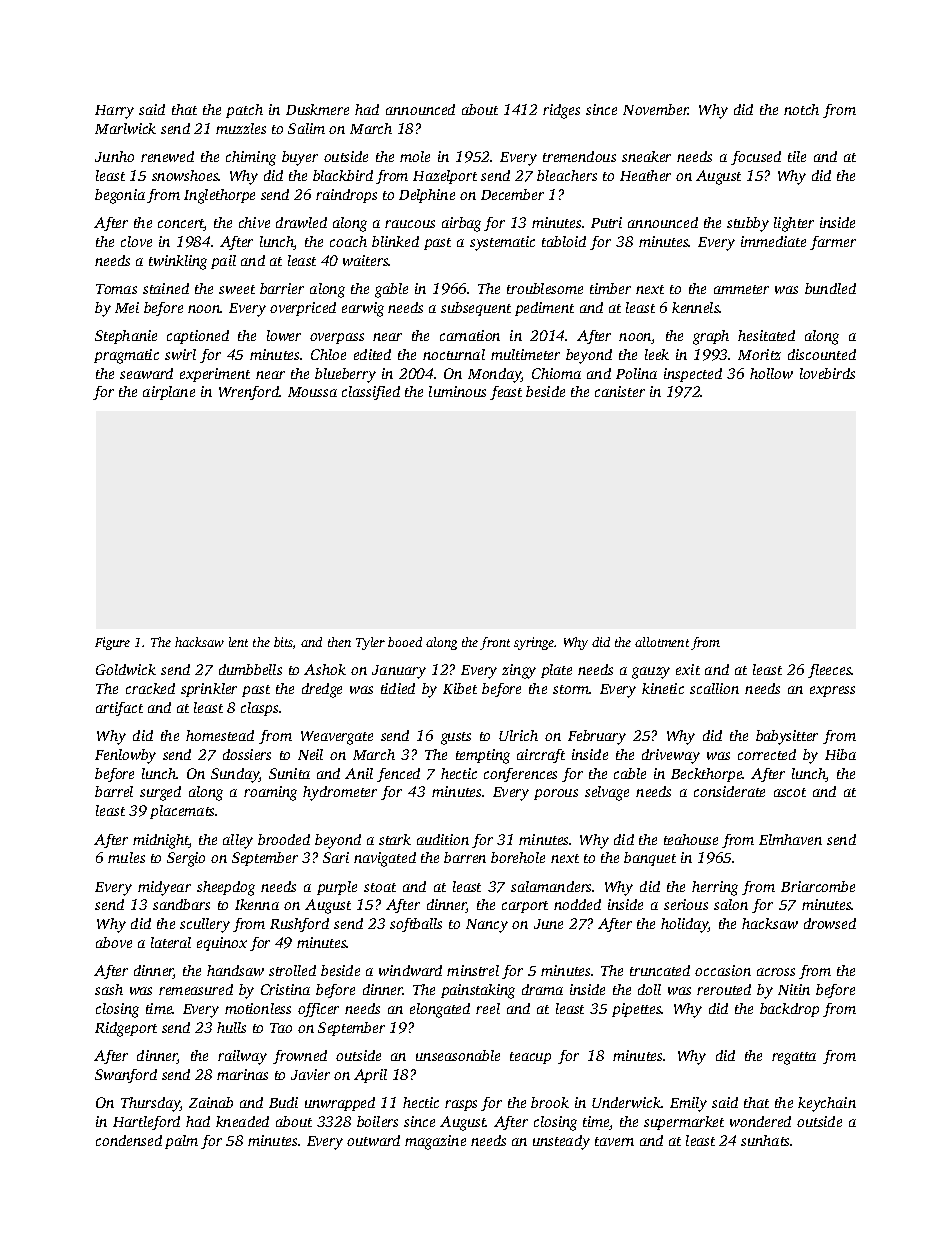 This screenshot has height=1233, width=952. What do you see at coordinates (579, 156) in the screenshot?
I see `tremendous` at bounding box center [579, 156].
